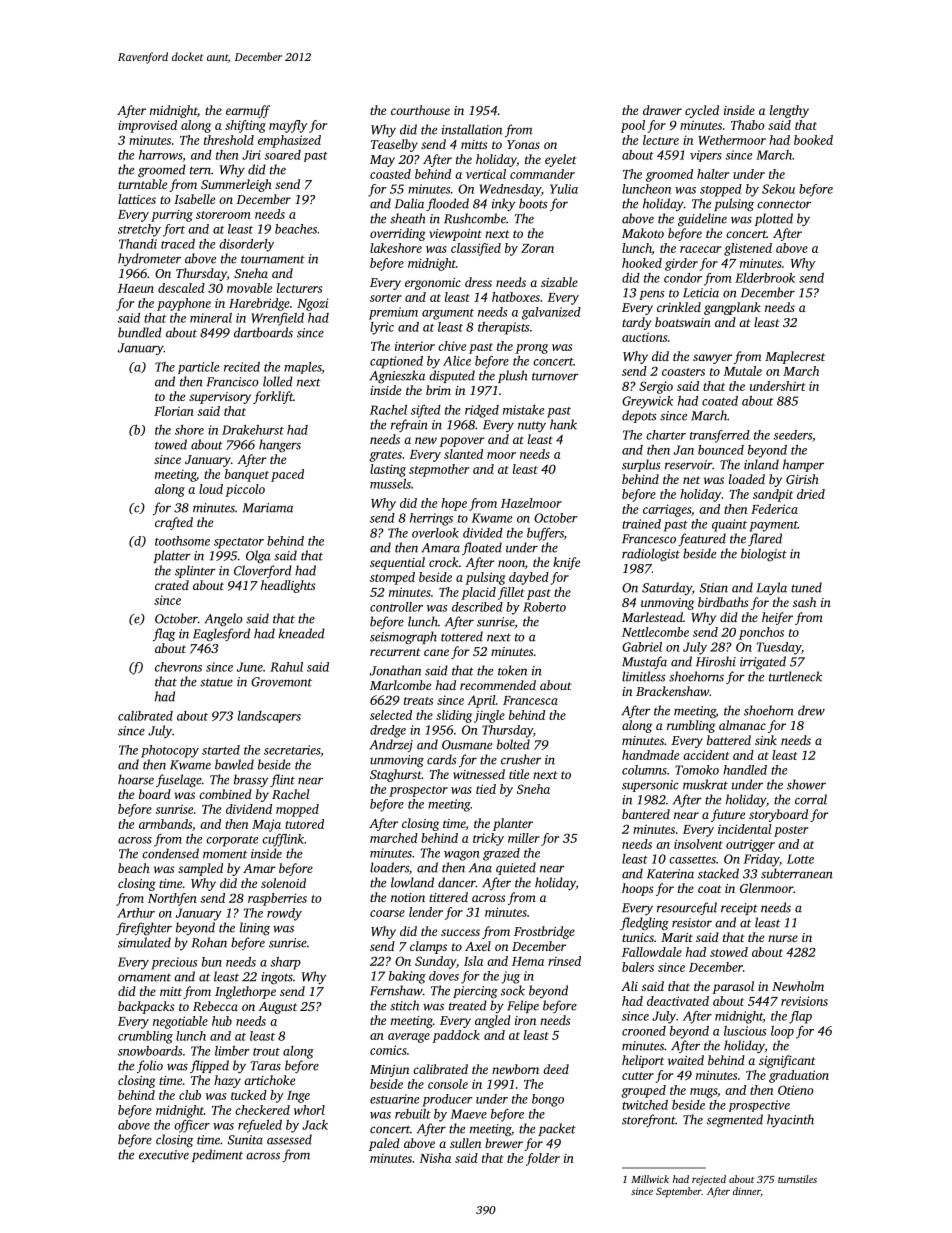  What do you see at coordinates (140, 332) in the image?
I see `bundled` at bounding box center [140, 332].
